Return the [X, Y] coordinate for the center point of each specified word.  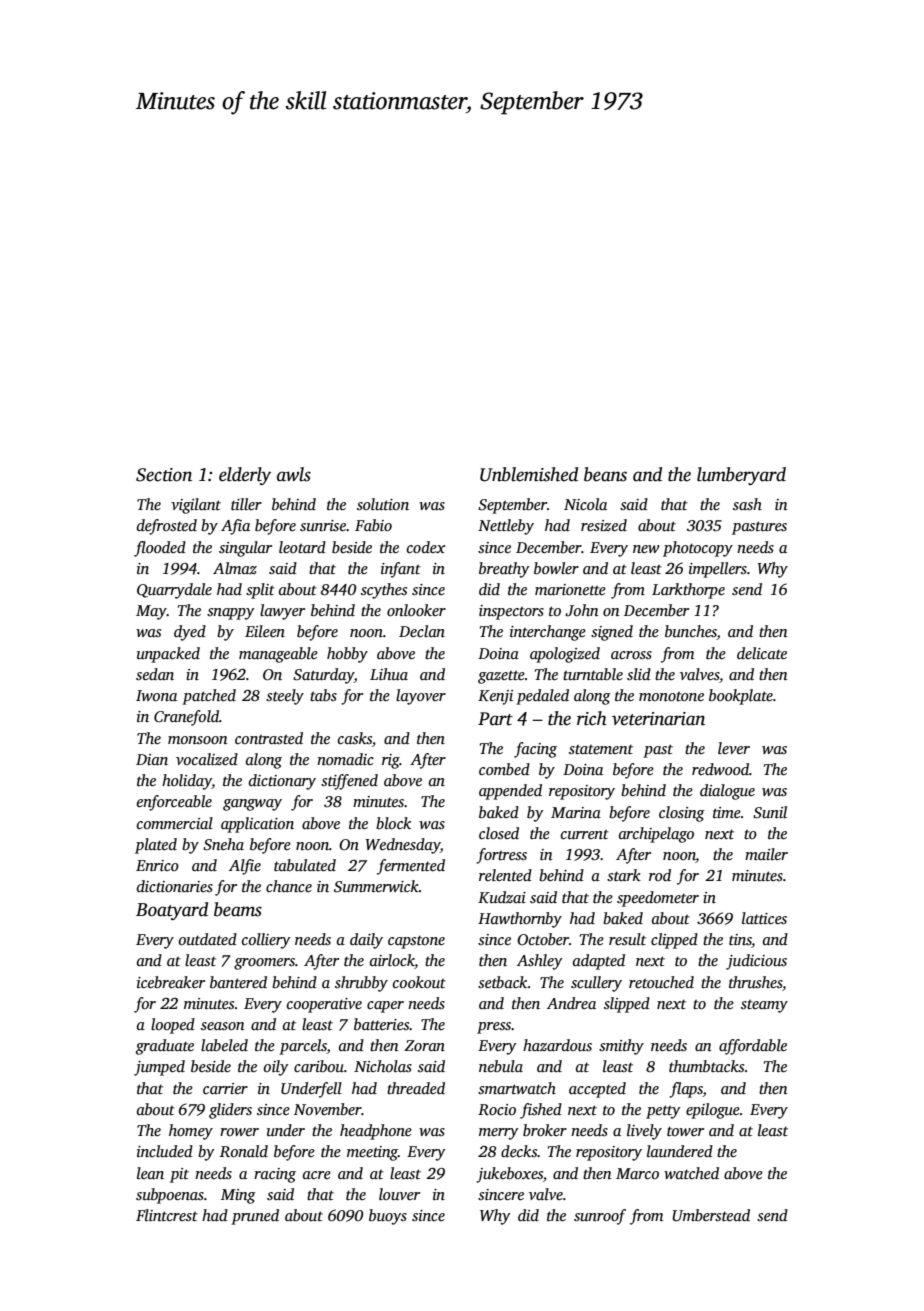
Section [164, 475]
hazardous [557, 1045]
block [393, 823]
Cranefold [186, 718]
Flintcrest [167, 1215]
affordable [753, 1047]
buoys [388, 1217]
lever [734, 748]
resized [604, 525]
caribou [319, 1066]
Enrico [157, 865]
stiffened [349, 782]
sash [747, 504]
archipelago [656, 835]
